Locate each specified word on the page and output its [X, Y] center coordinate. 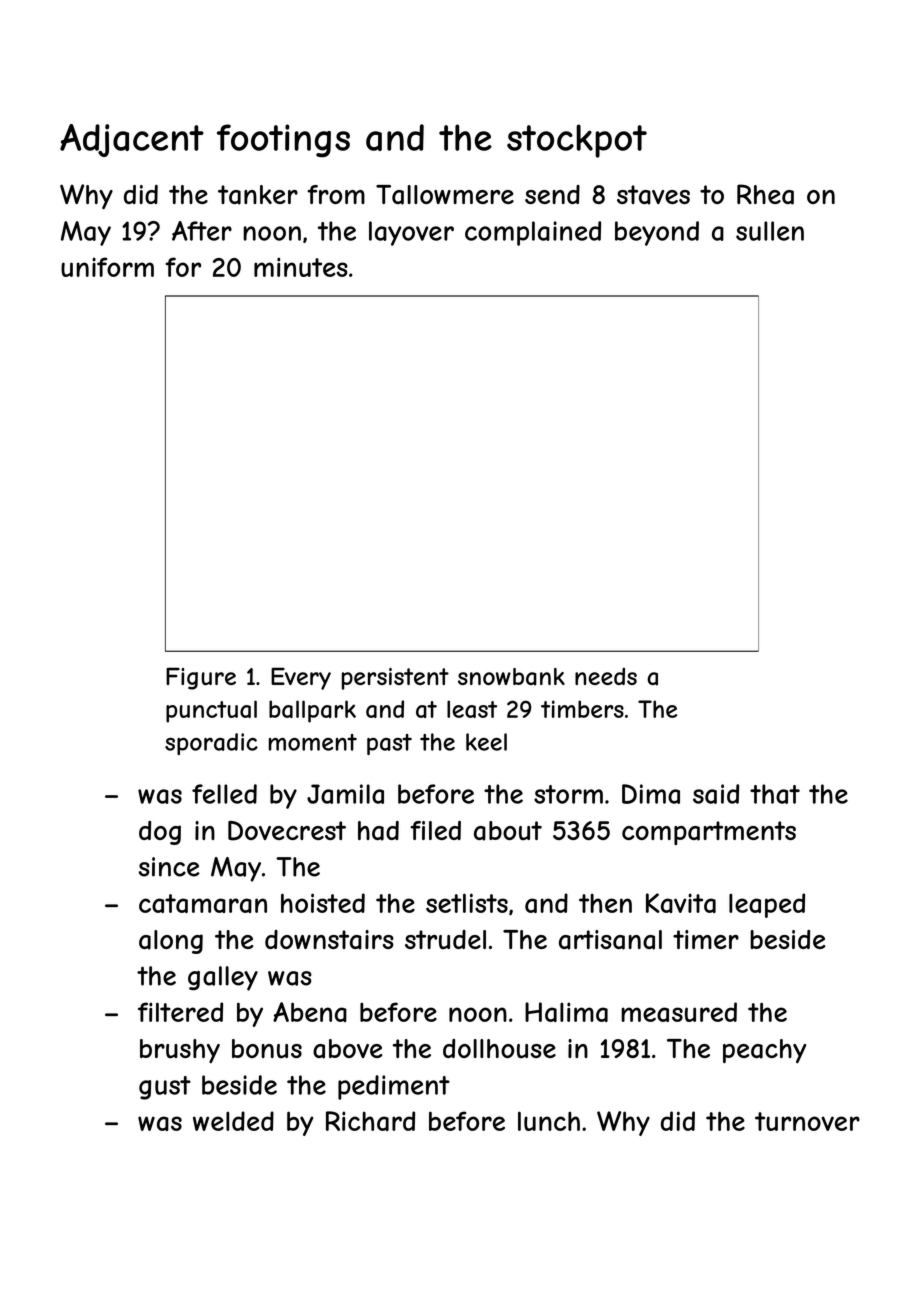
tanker [258, 195]
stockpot [577, 141]
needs [606, 676]
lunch [549, 1121]
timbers [582, 709]
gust [165, 1088]
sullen [770, 231]
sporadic [211, 744]
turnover [807, 1121]
